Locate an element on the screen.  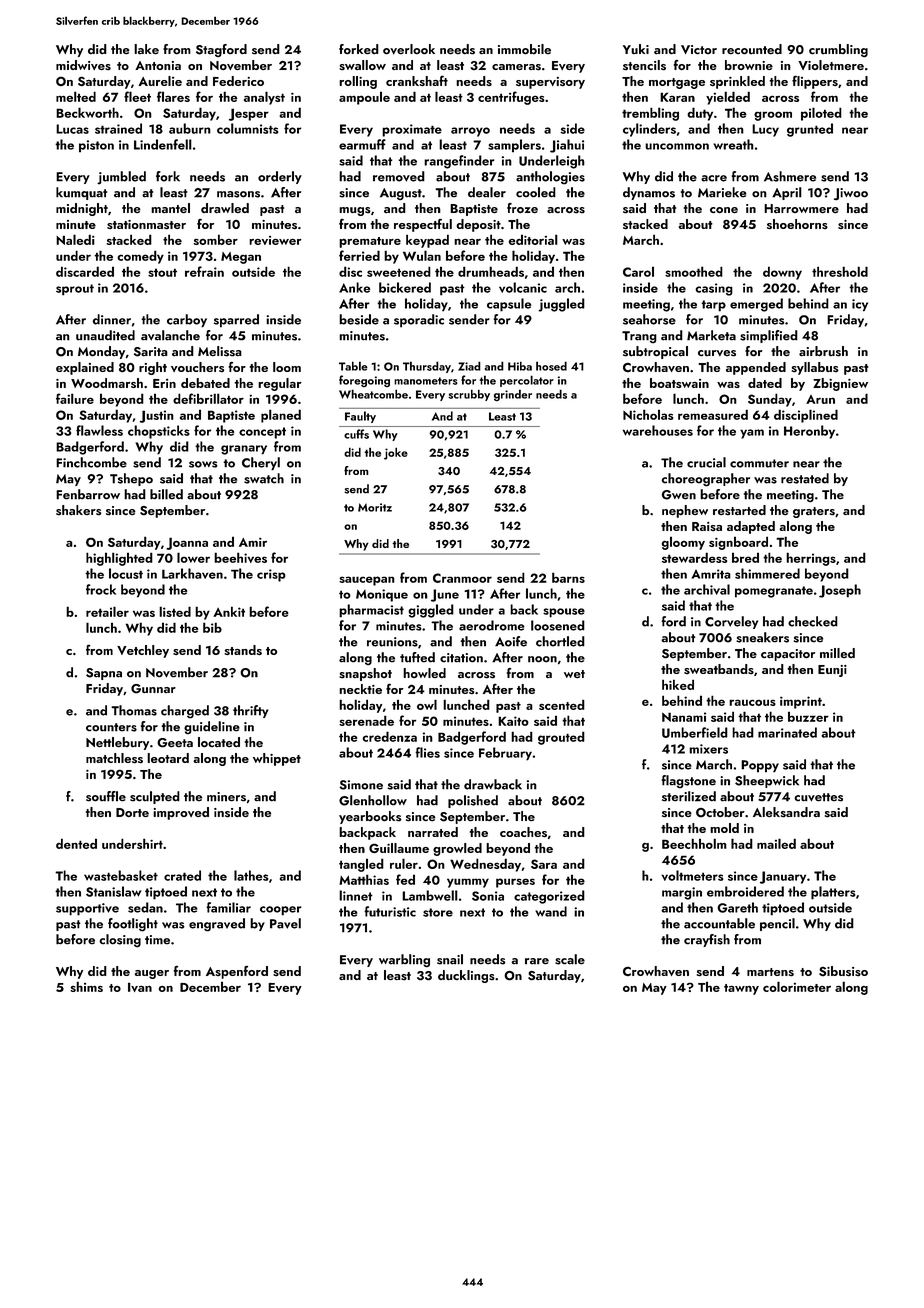
milled is located at coordinates (837, 653).
